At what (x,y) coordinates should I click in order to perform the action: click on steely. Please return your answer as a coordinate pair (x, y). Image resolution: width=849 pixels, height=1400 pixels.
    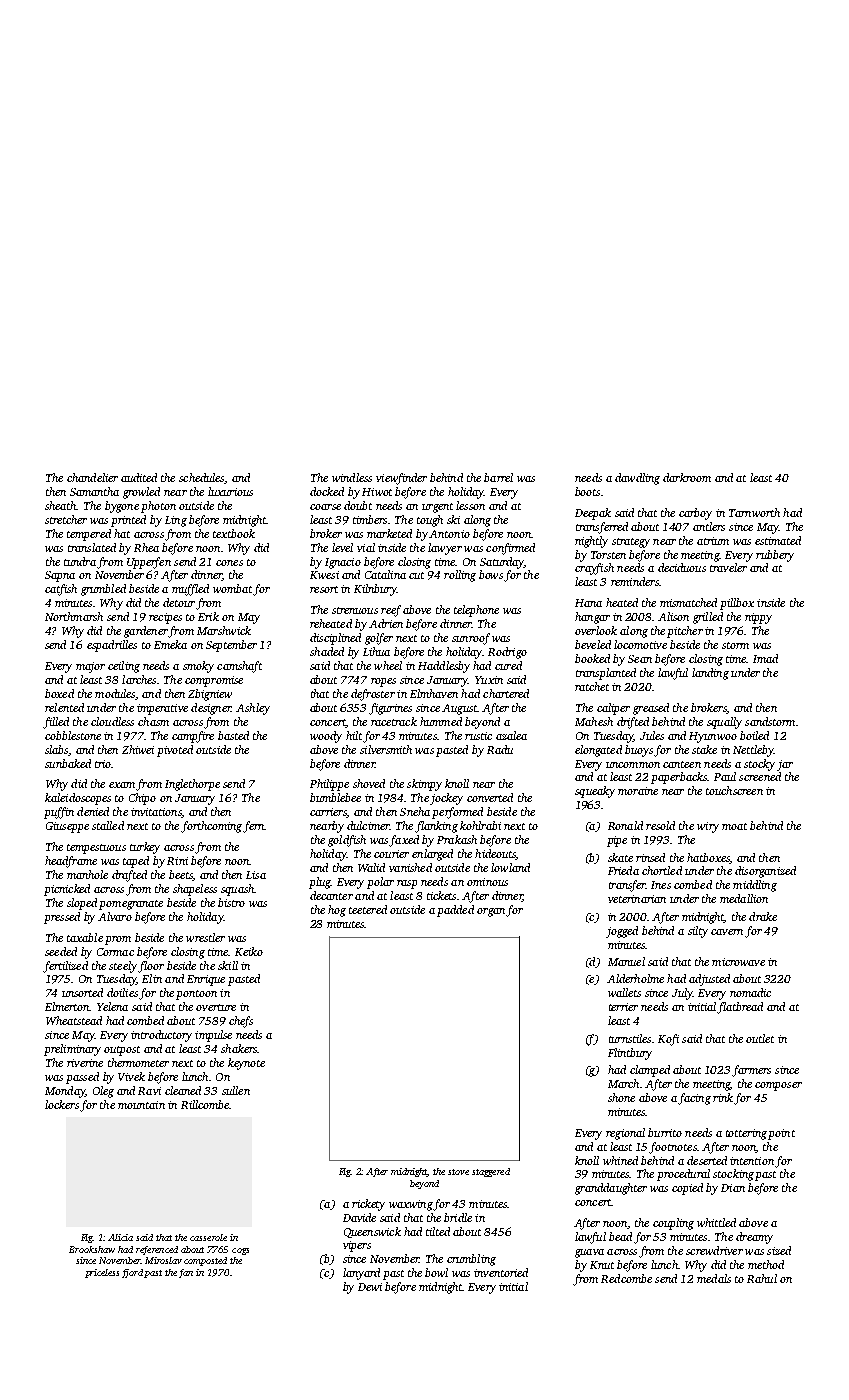
    Looking at the image, I should click on (123, 967).
